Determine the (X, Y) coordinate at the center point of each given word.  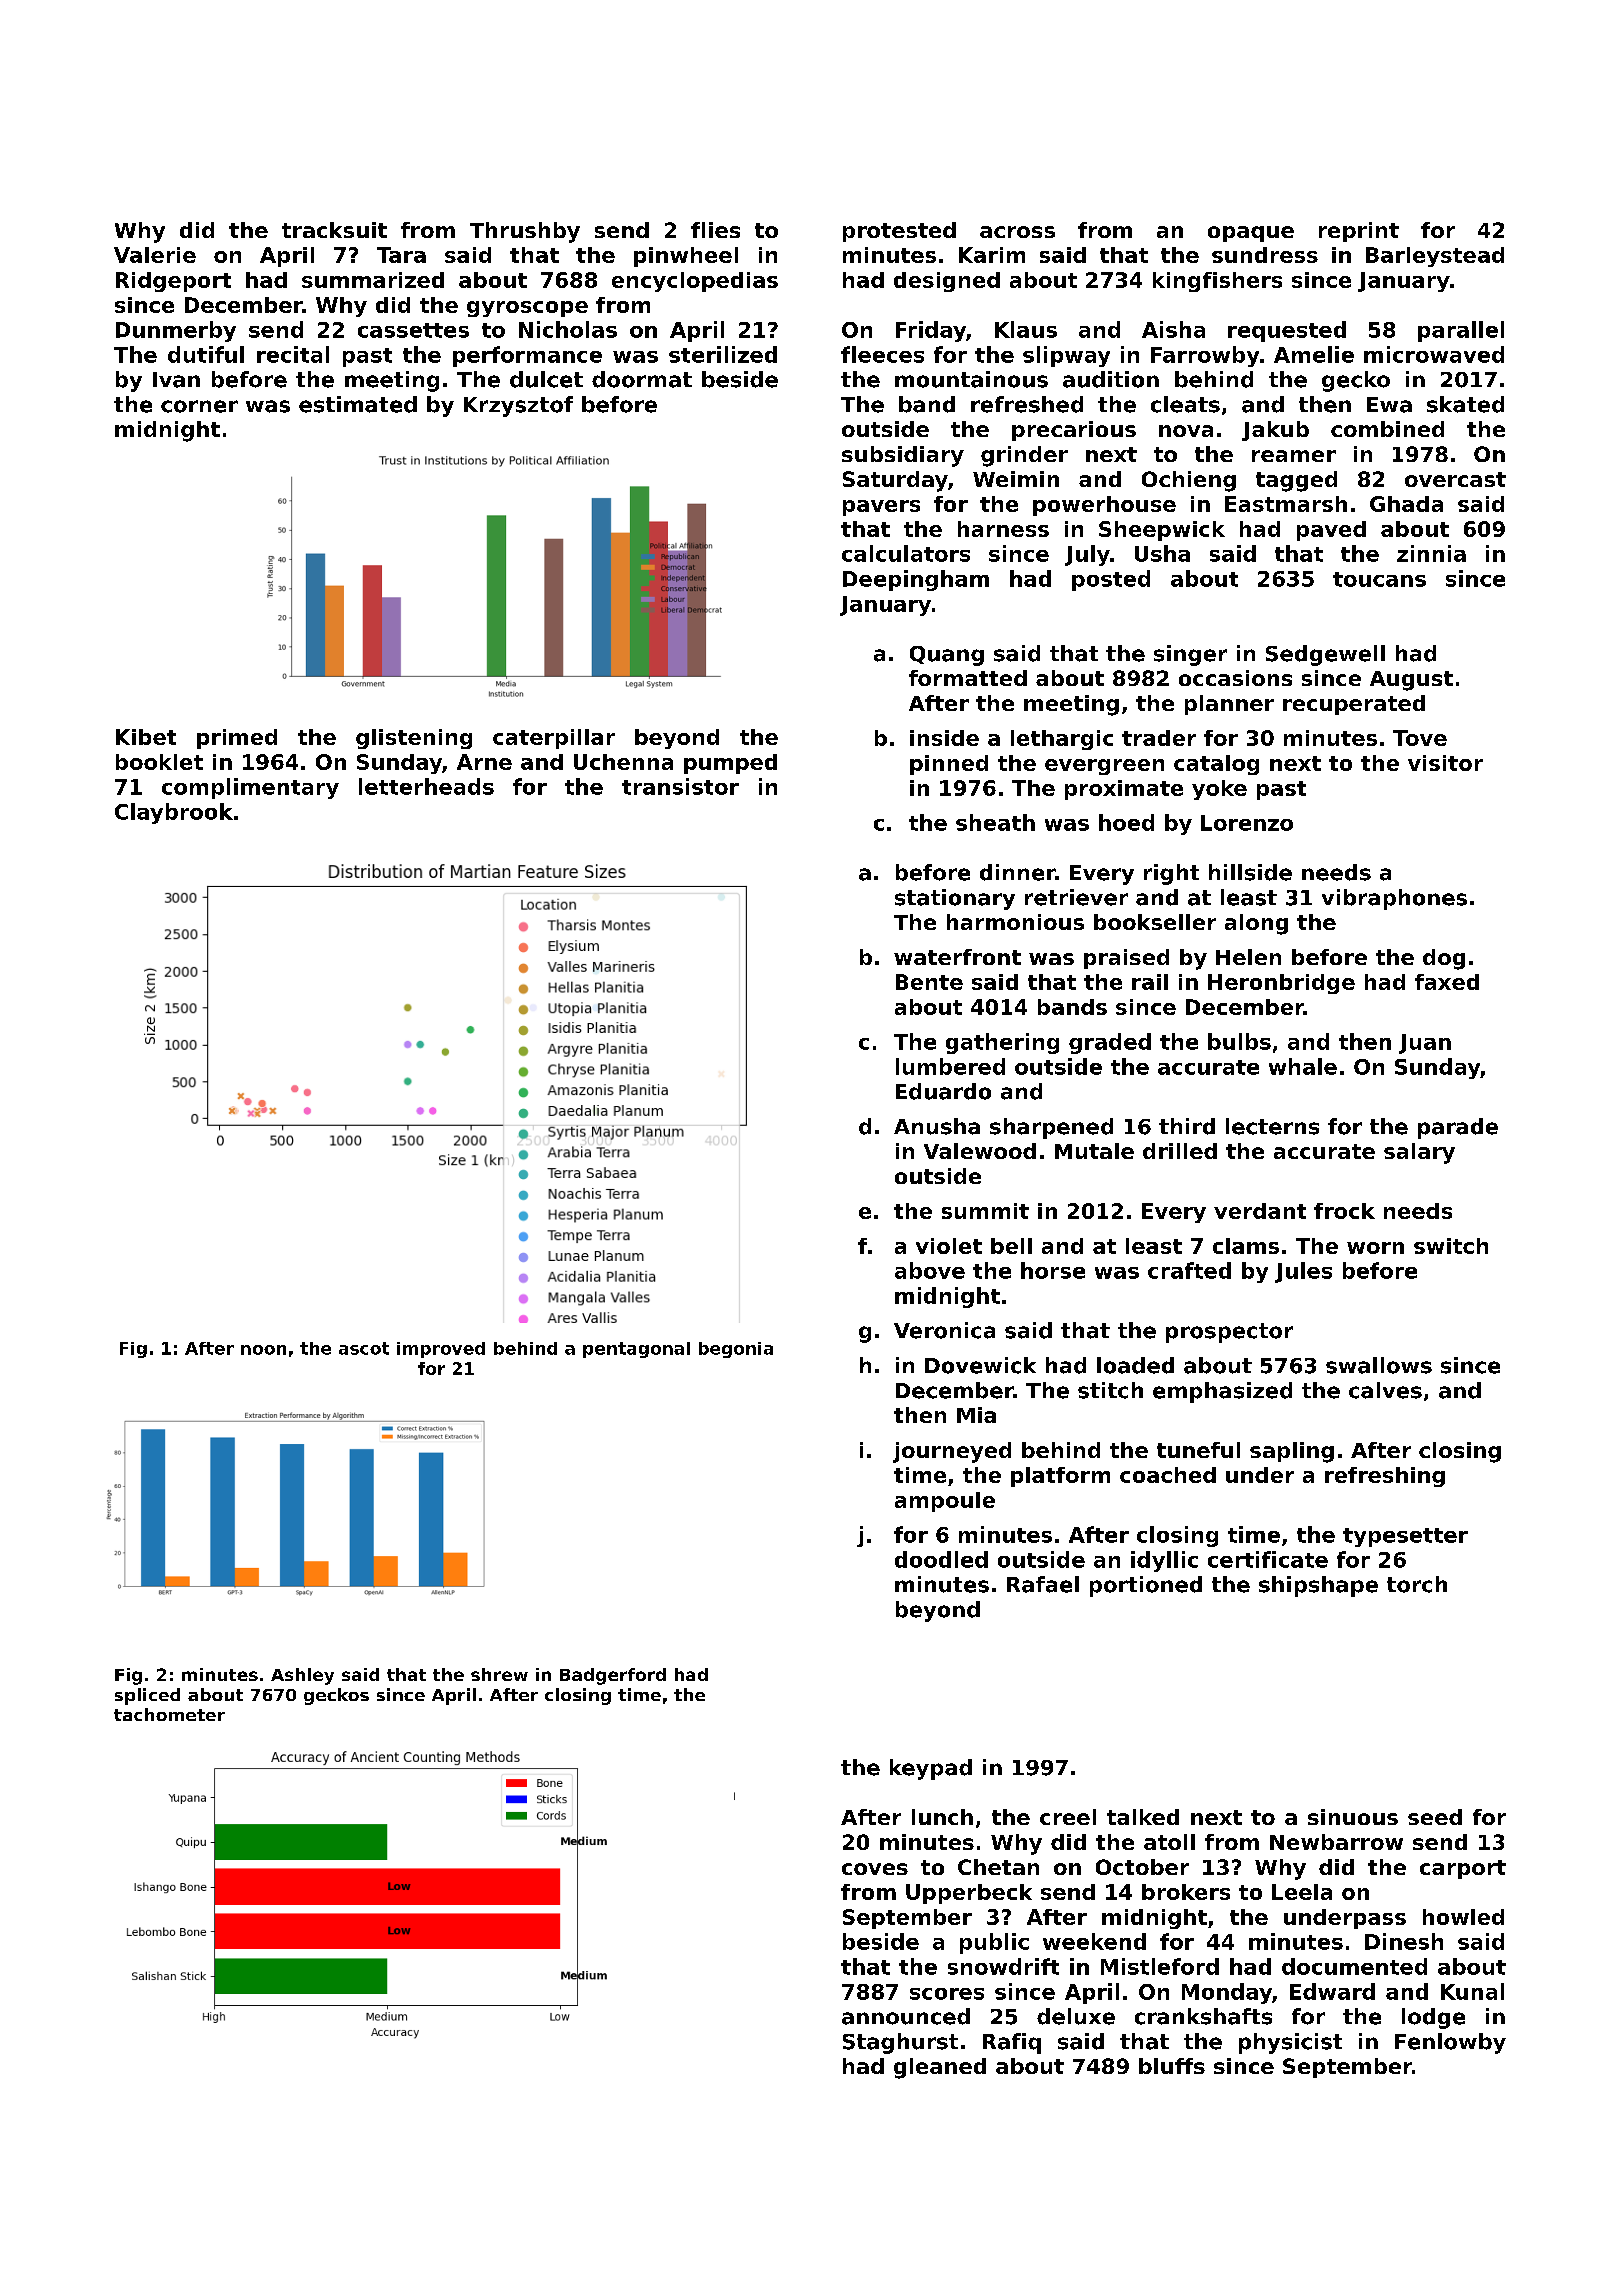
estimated (358, 404)
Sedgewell (1325, 655)
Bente (929, 982)
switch (1451, 1246)
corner (199, 406)
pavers (881, 508)
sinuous (1353, 1817)
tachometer (169, 1714)
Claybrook (174, 813)
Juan (1425, 1044)
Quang (947, 656)
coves (875, 1869)
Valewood (980, 1151)
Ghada (1406, 504)
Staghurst (900, 2043)
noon (263, 1350)
